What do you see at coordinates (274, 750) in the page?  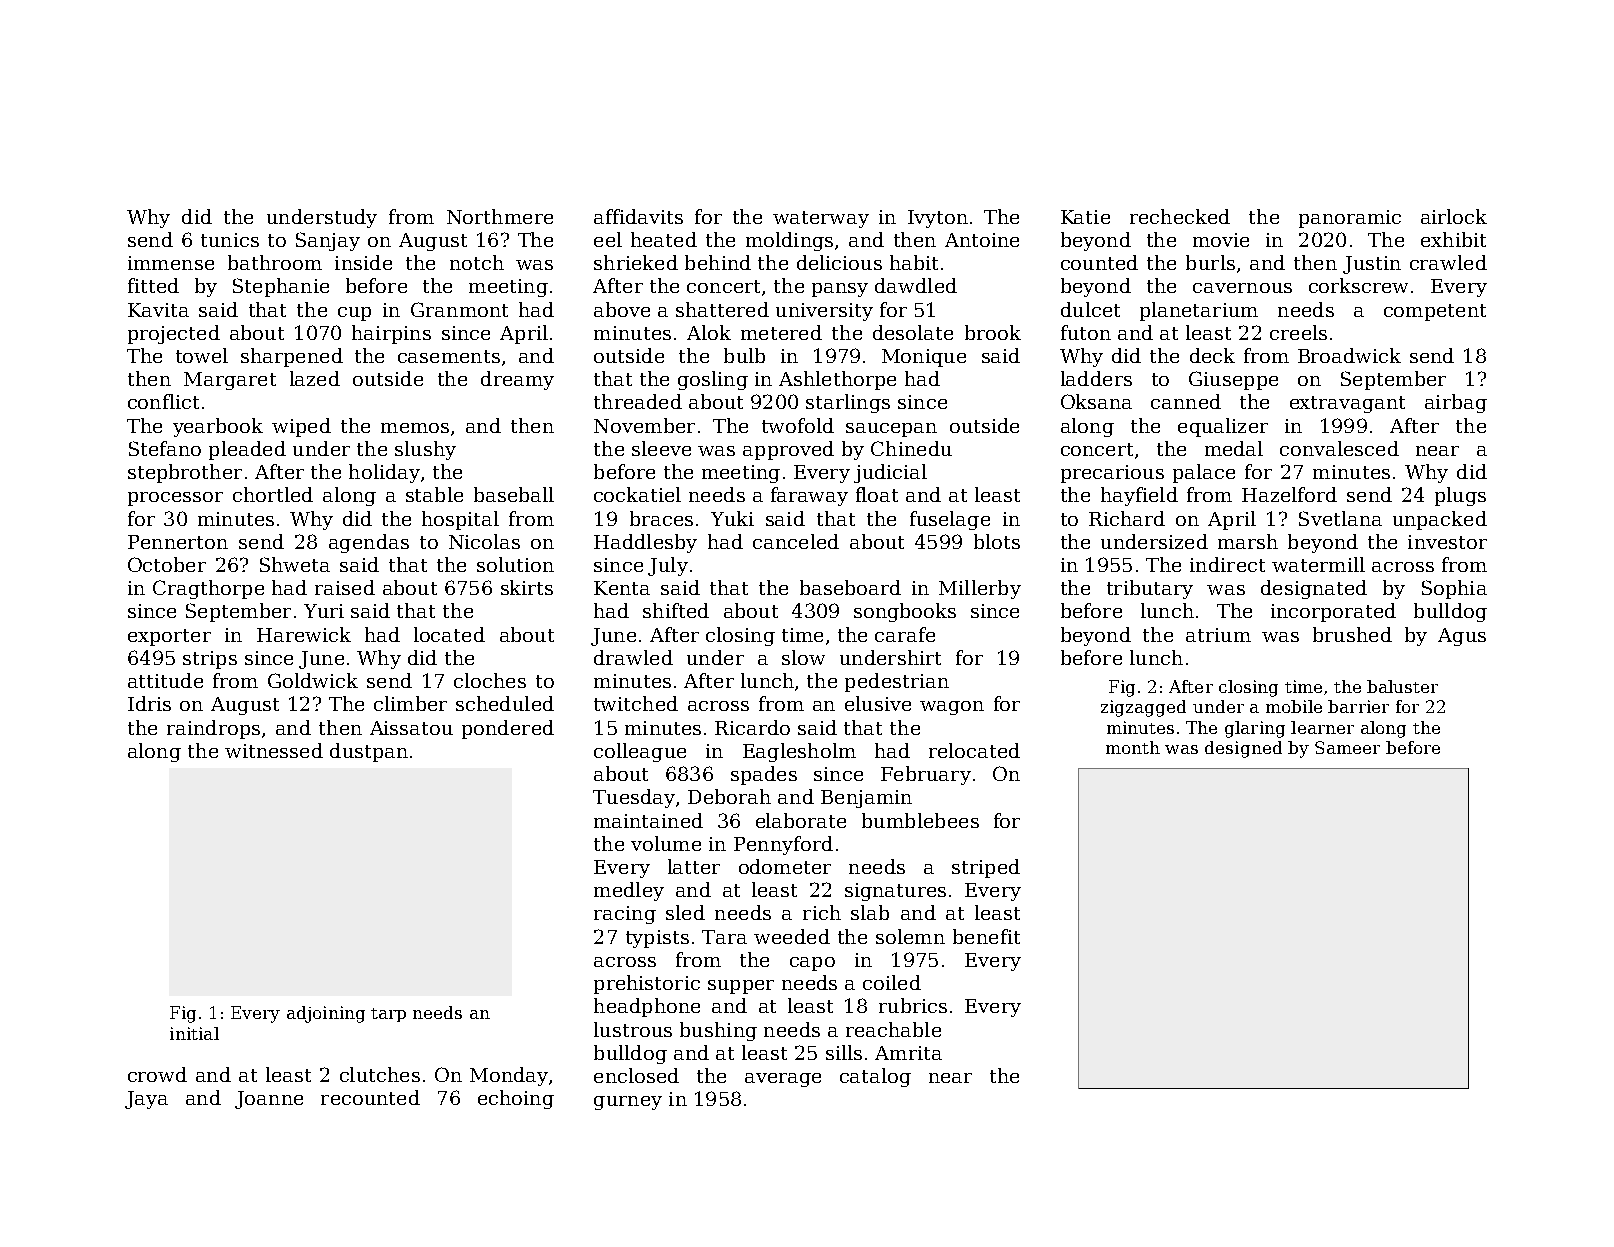 I see `witnessed` at bounding box center [274, 750].
